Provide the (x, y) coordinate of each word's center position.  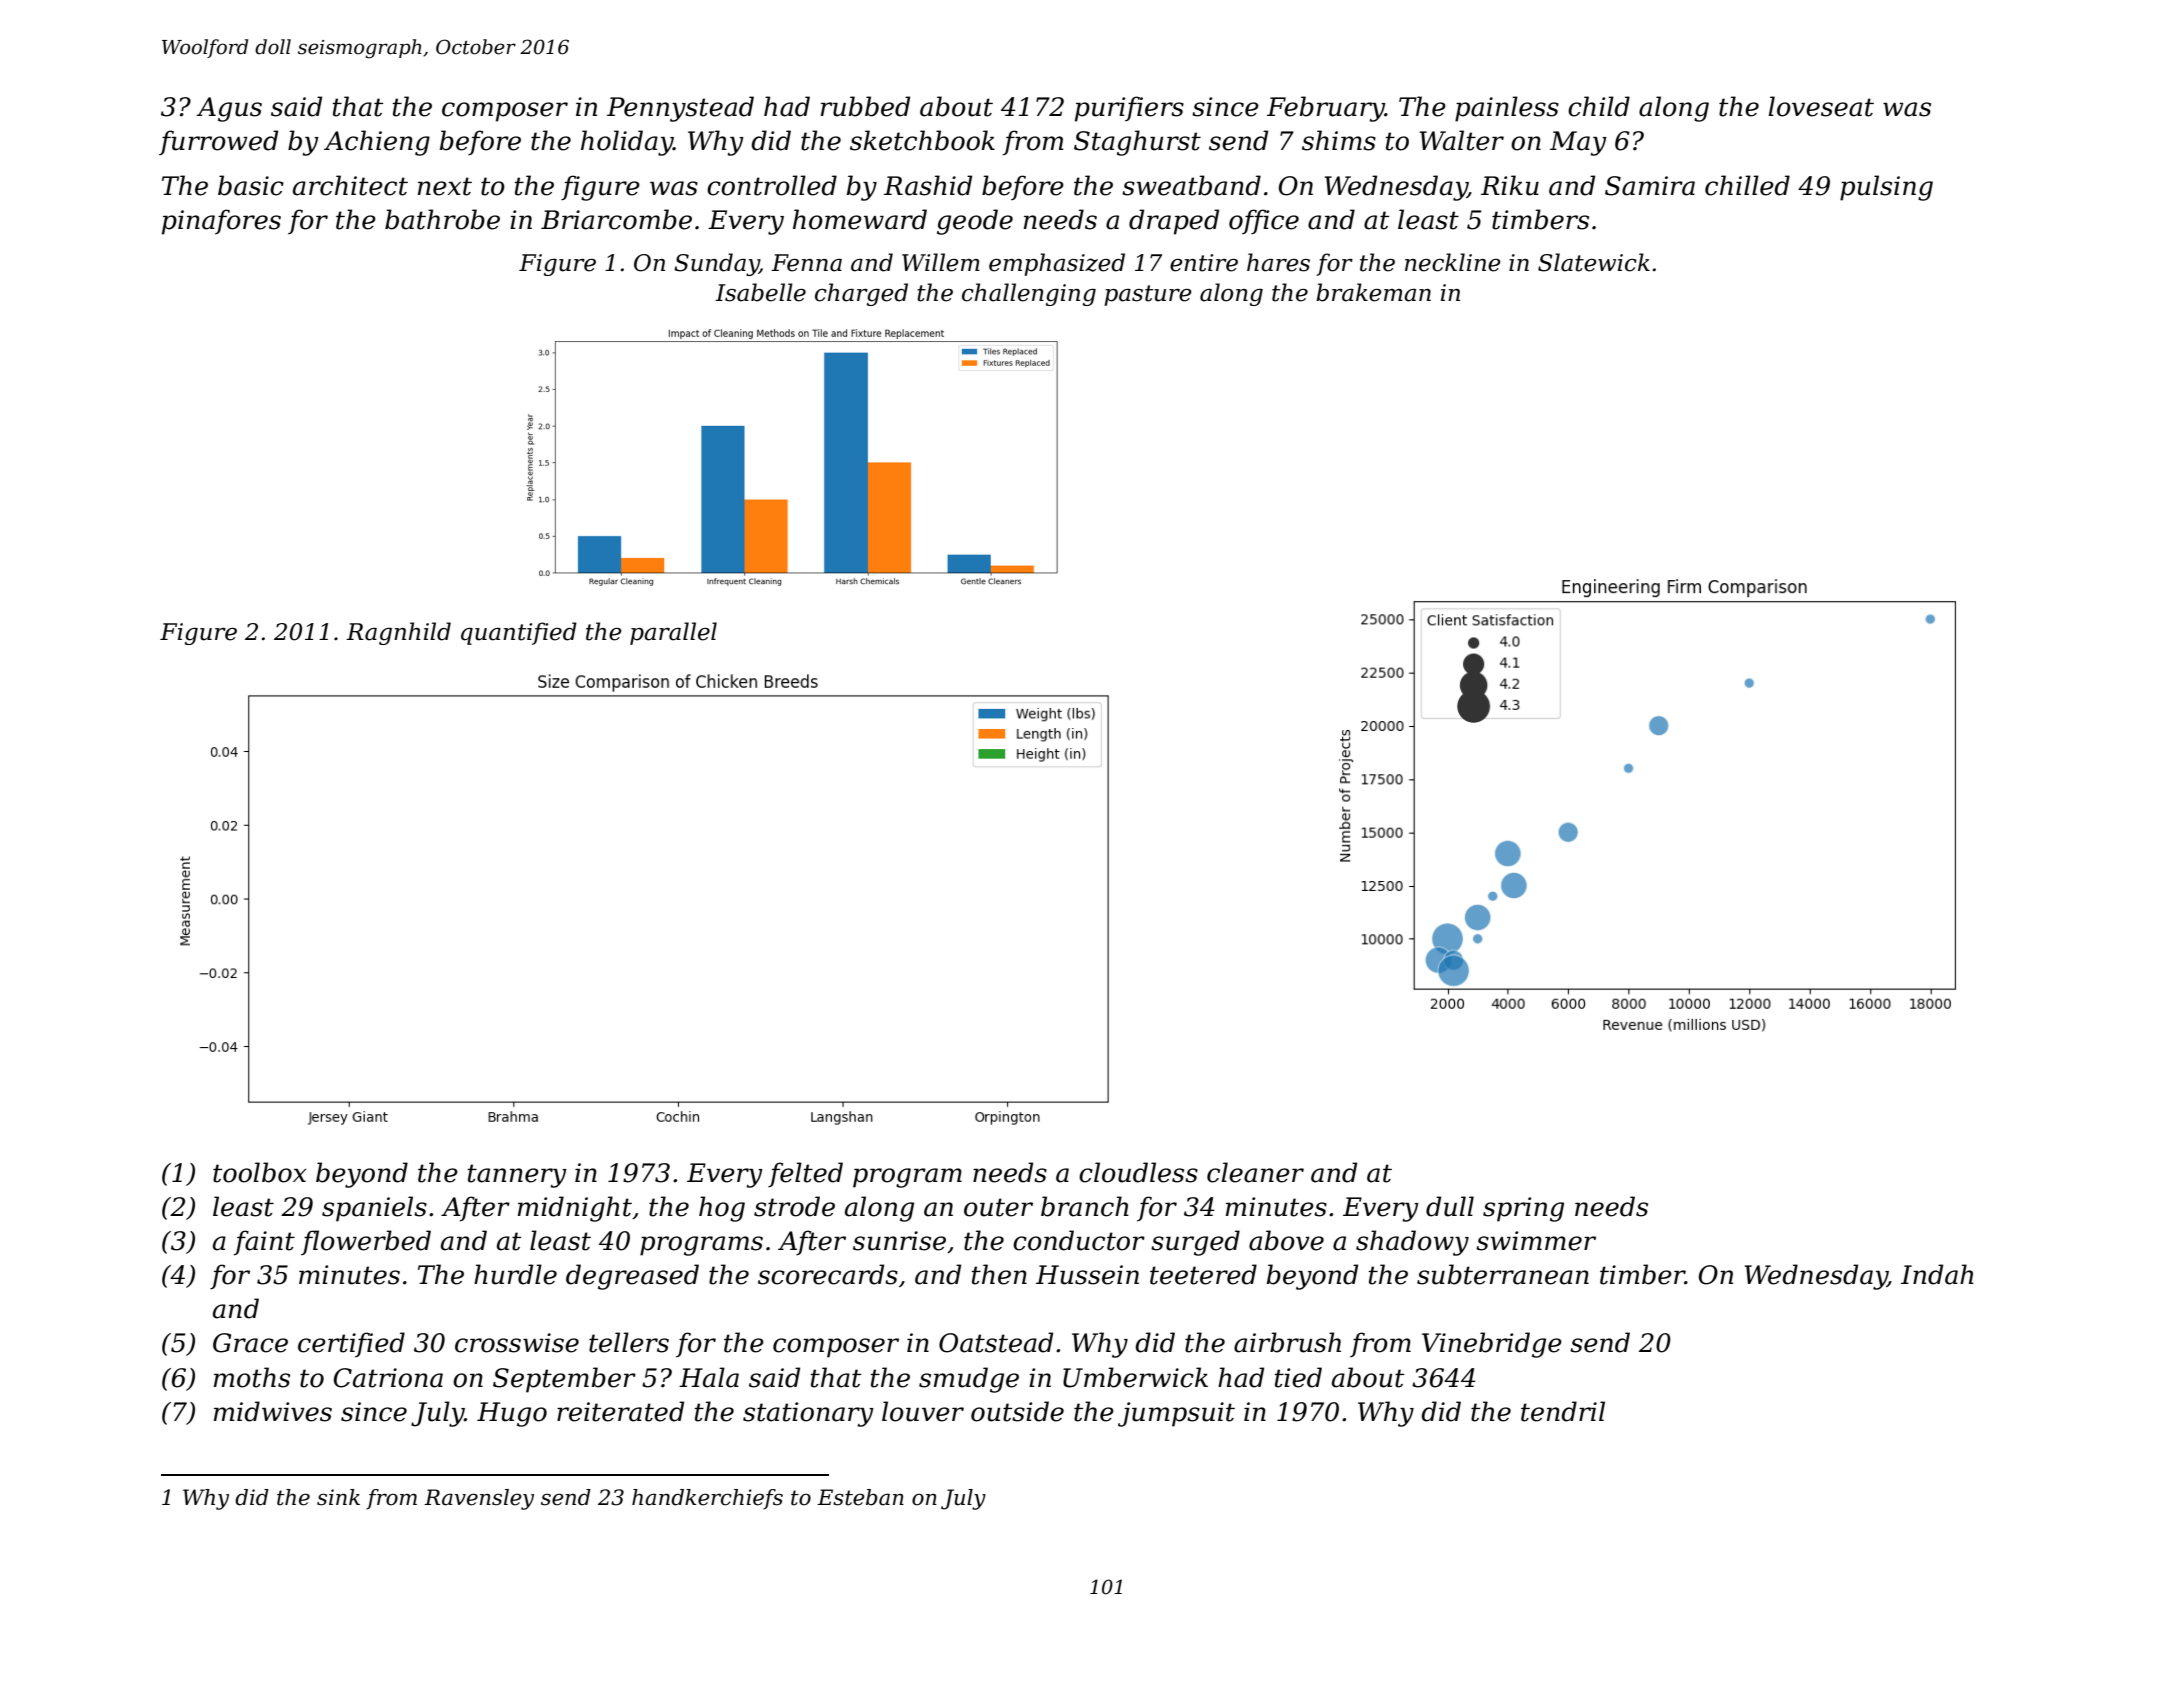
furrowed (218, 142)
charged (861, 294)
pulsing (1886, 188)
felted (805, 1174)
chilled (1747, 185)
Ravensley (479, 1499)
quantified (519, 633)
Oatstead (996, 1342)
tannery (517, 1176)
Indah (1937, 1274)
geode (975, 222)
